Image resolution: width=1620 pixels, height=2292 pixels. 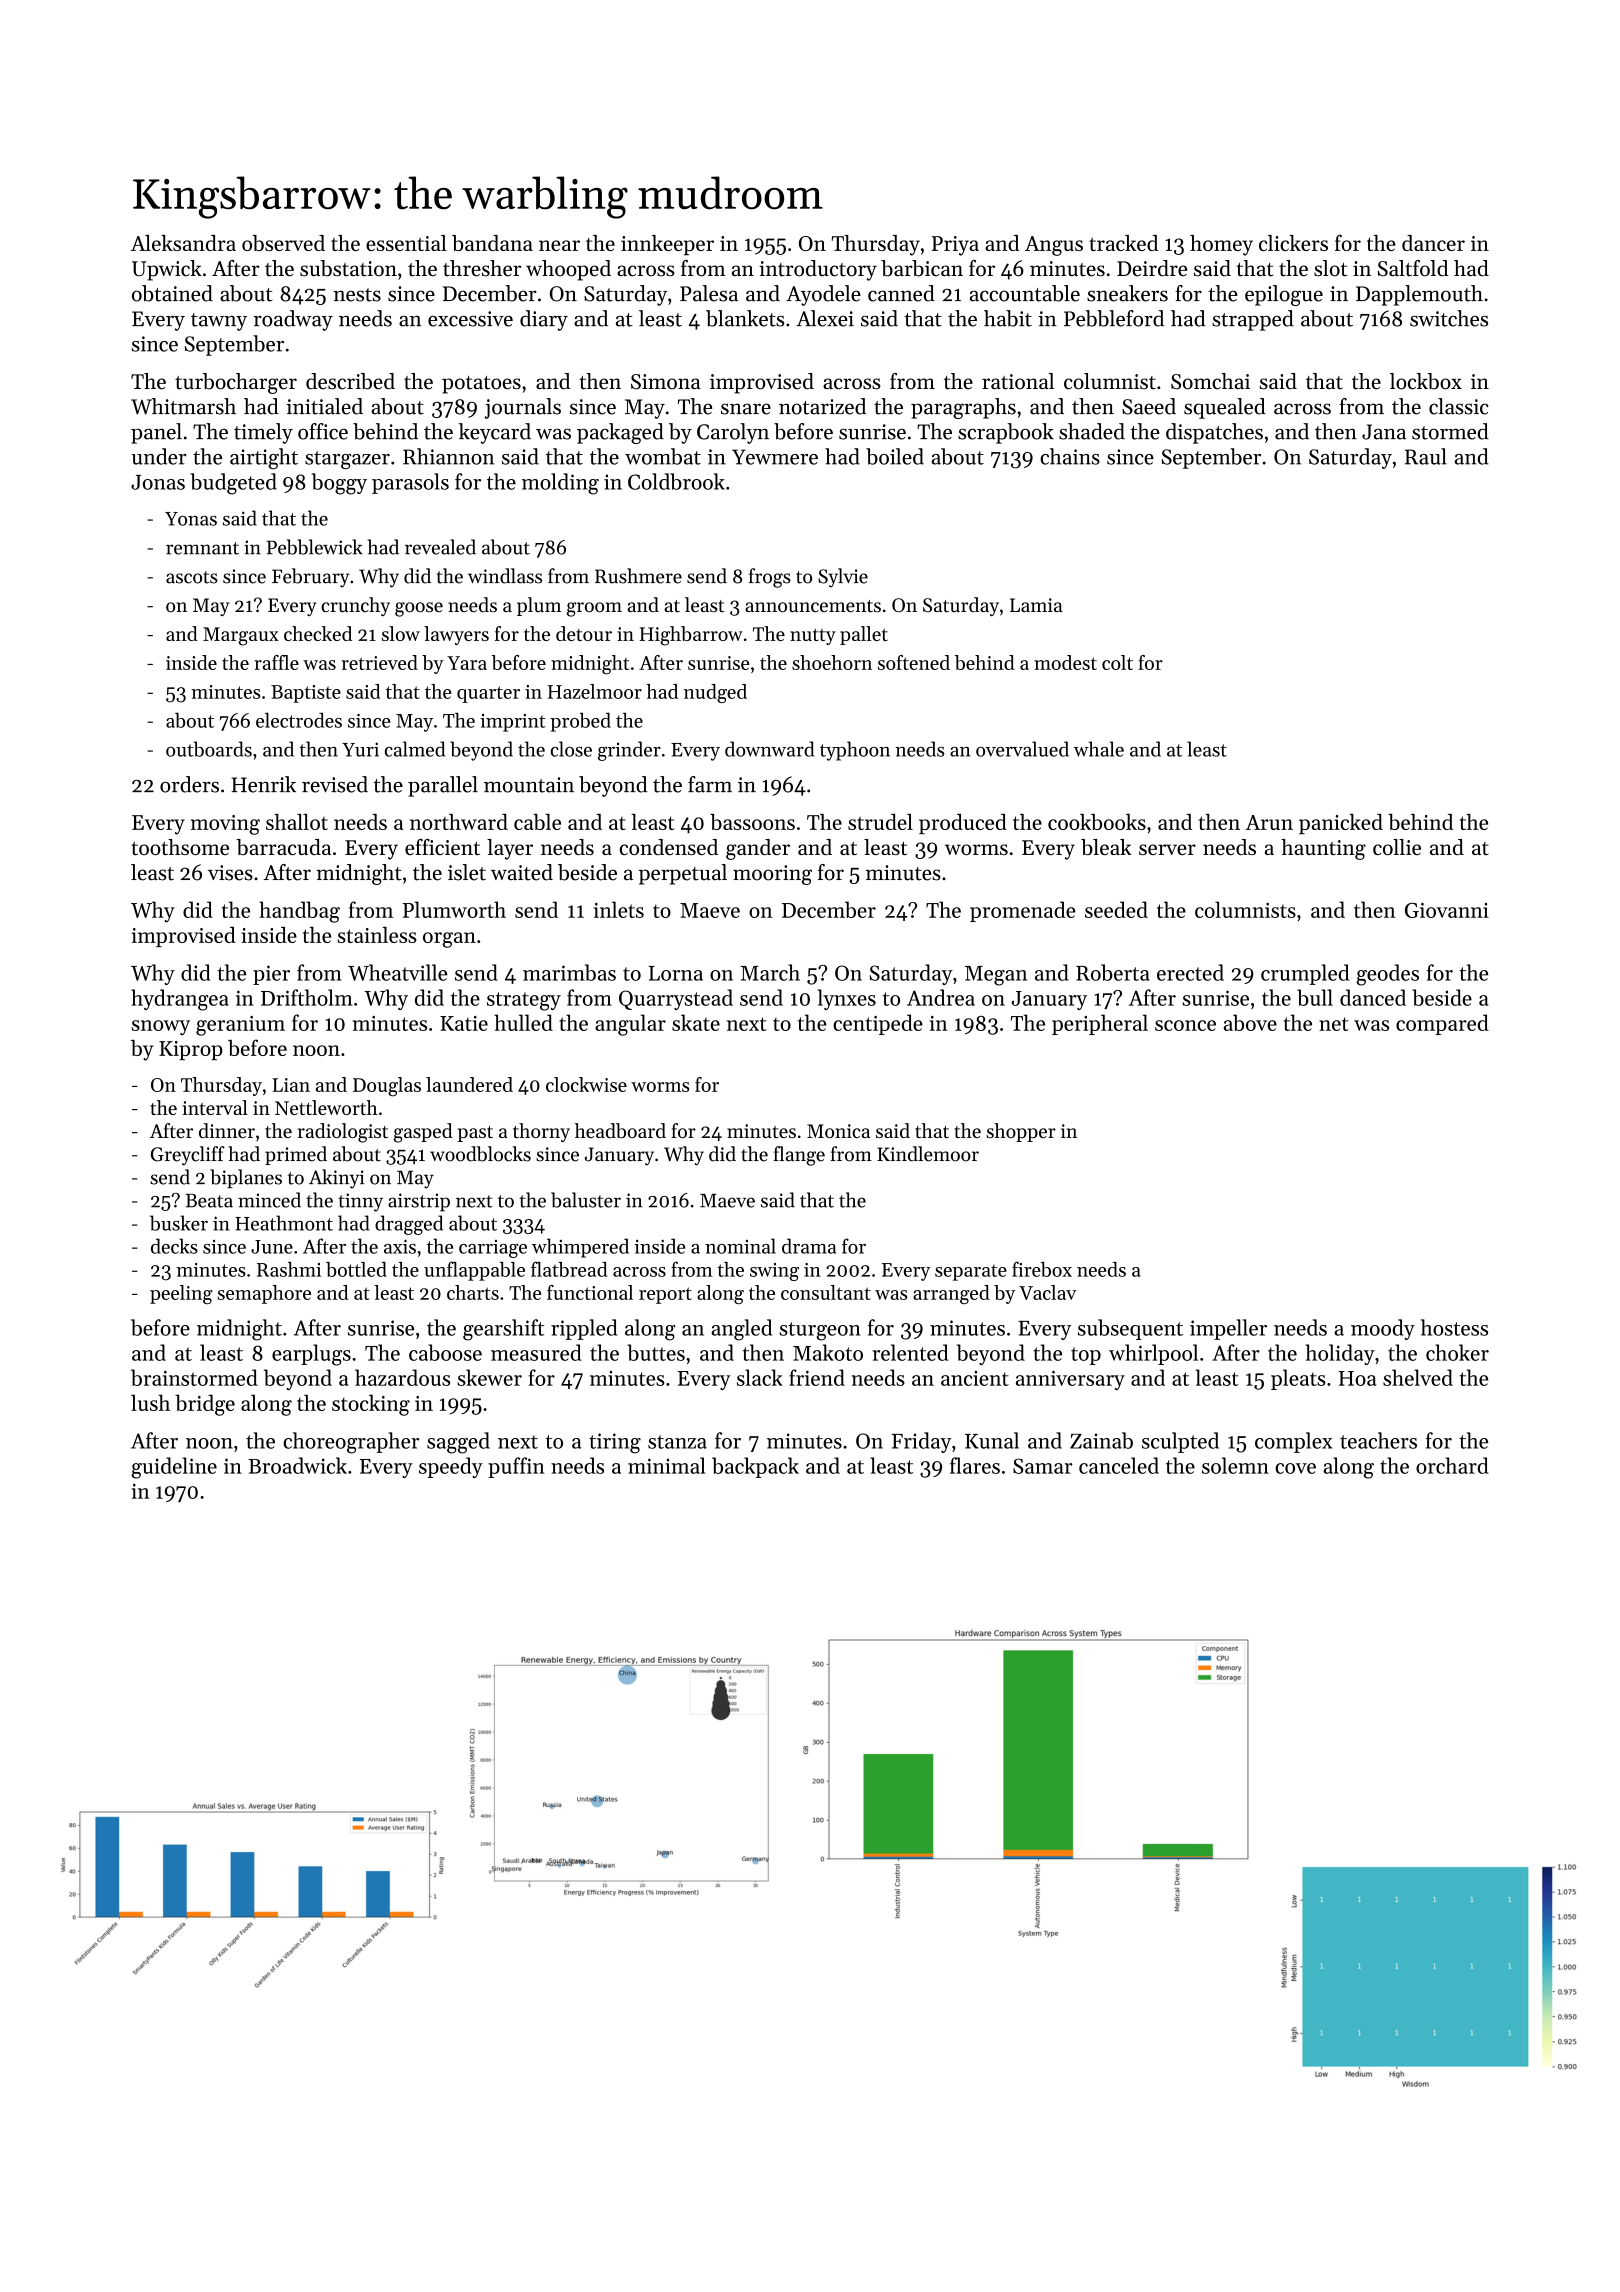 What do you see at coordinates (181, 1294) in the document?
I see `peeling` at bounding box center [181, 1294].
